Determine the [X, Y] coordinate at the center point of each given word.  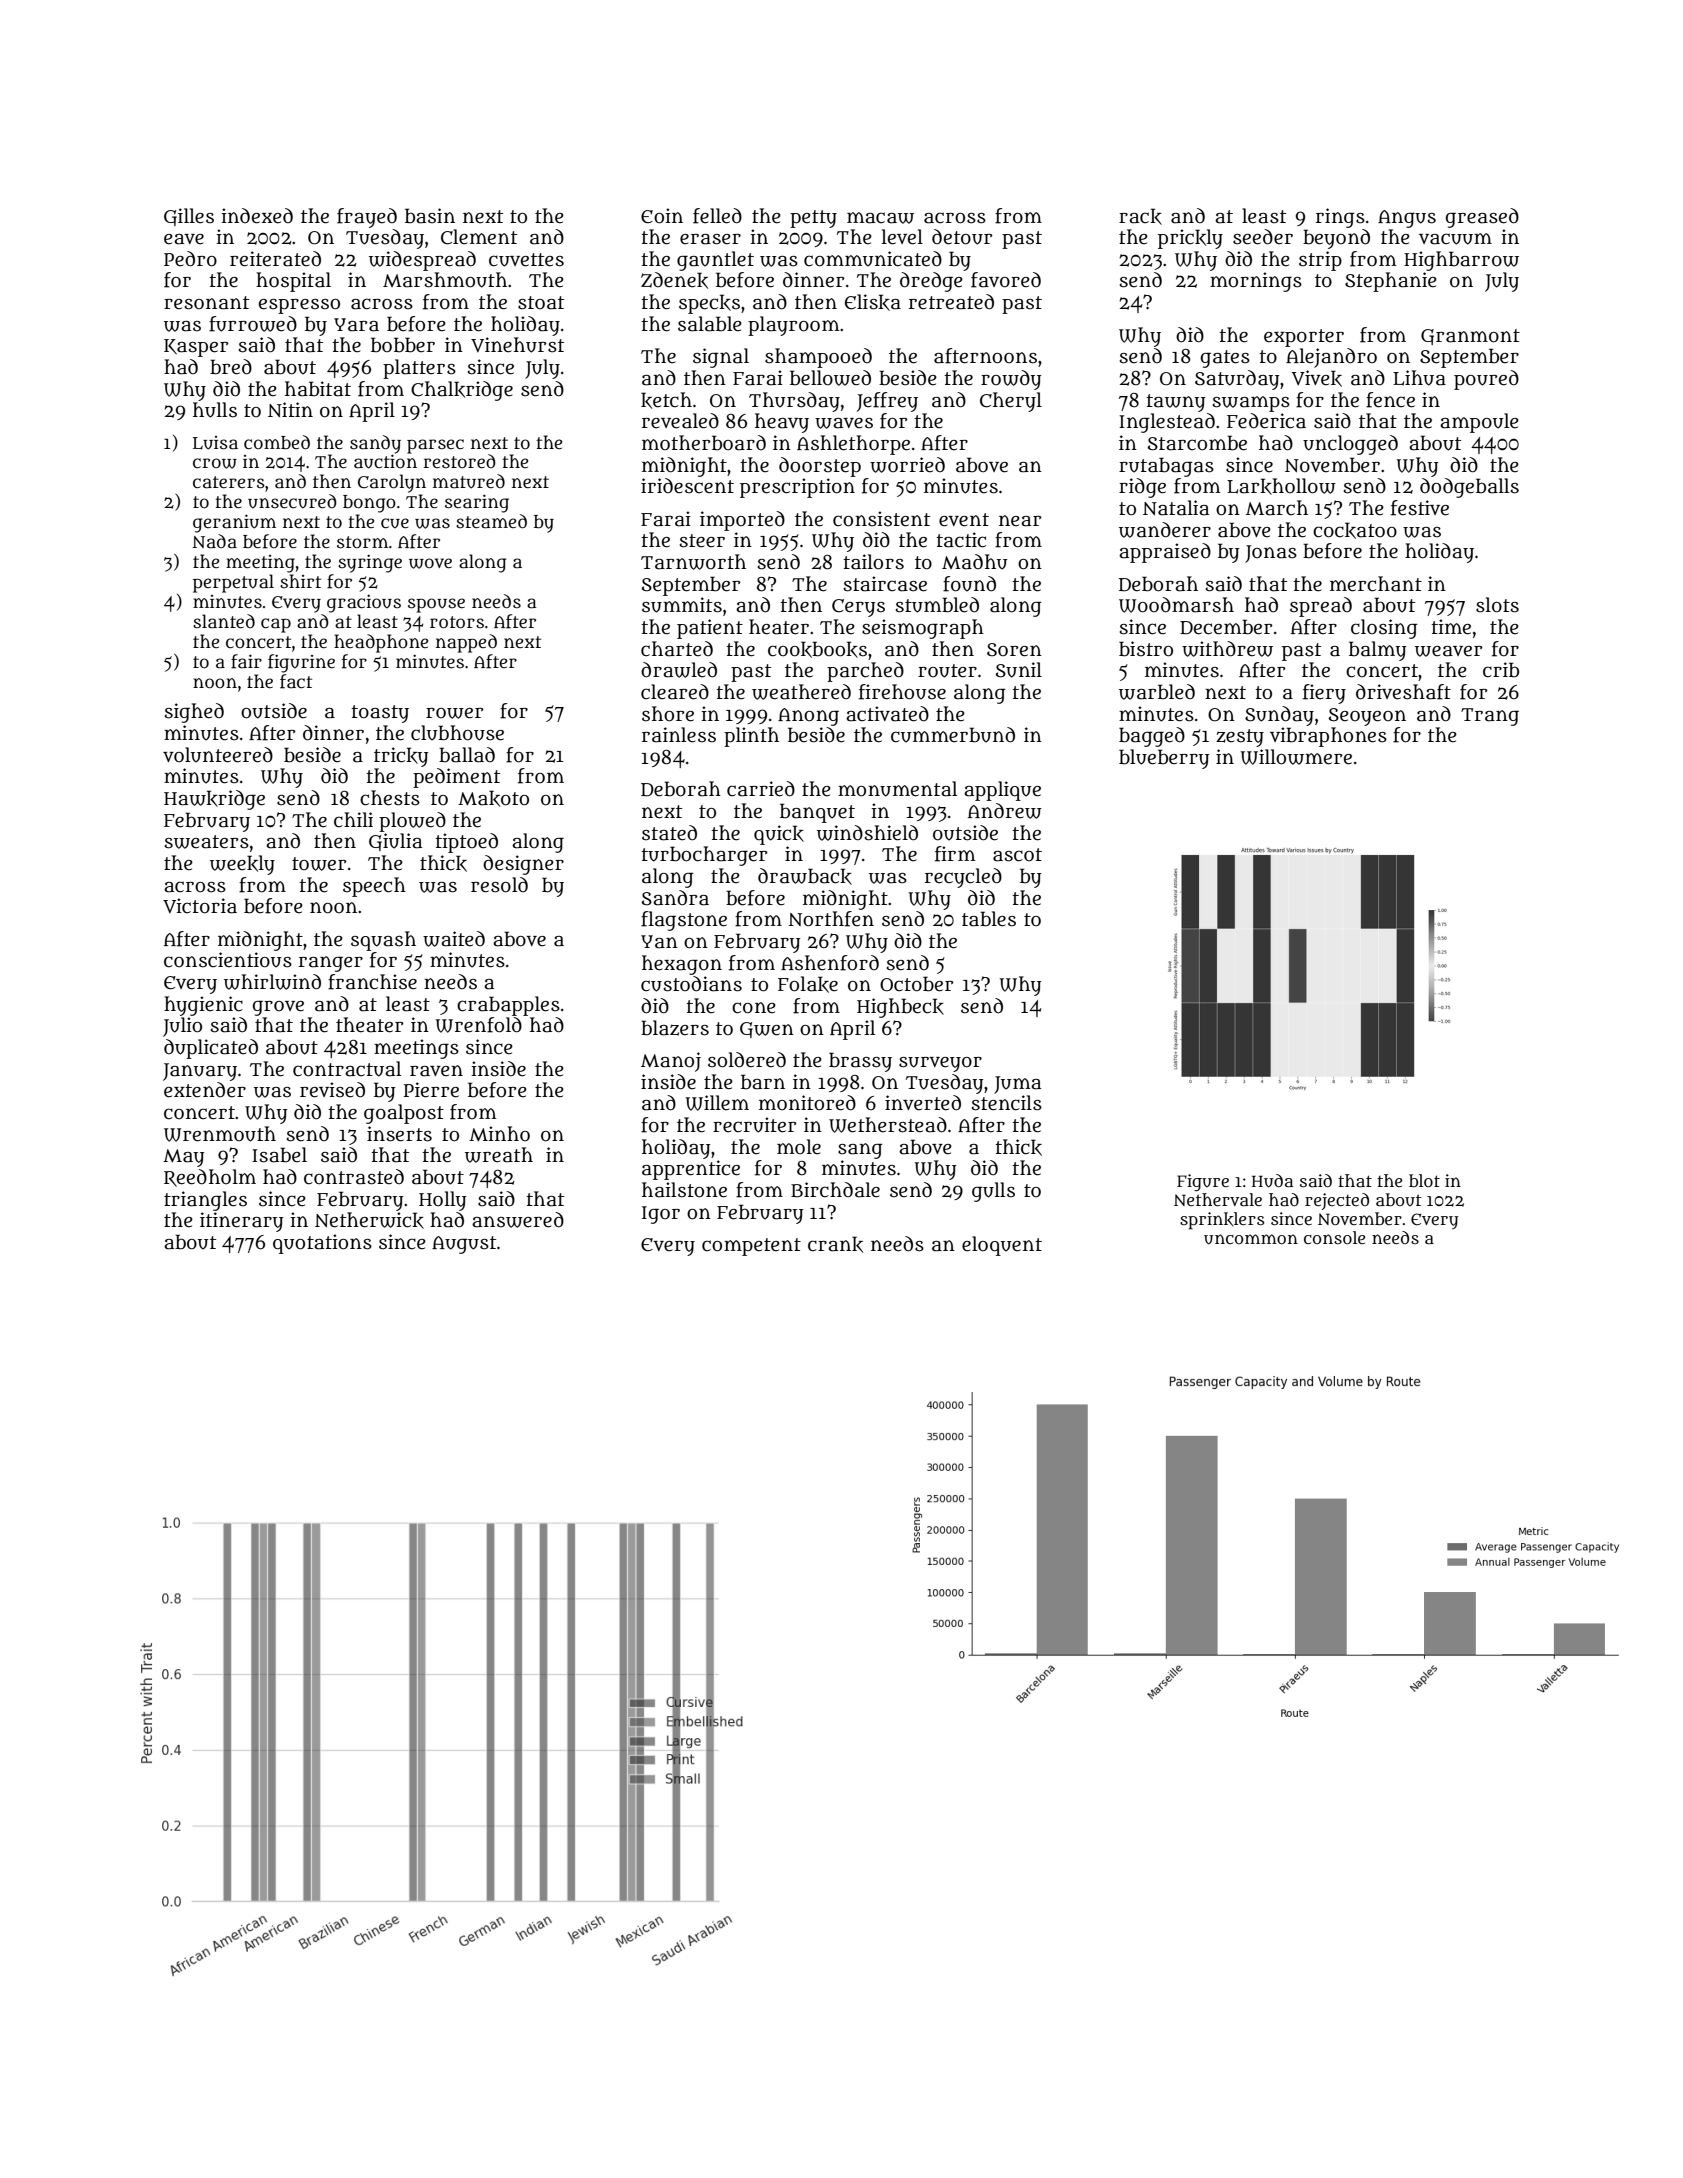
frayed [367, 218]
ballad [467, 755]
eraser [710, 239]
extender [205, 1090]
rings [1340, 218]
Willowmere [1296, 757]
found [969, 584]
